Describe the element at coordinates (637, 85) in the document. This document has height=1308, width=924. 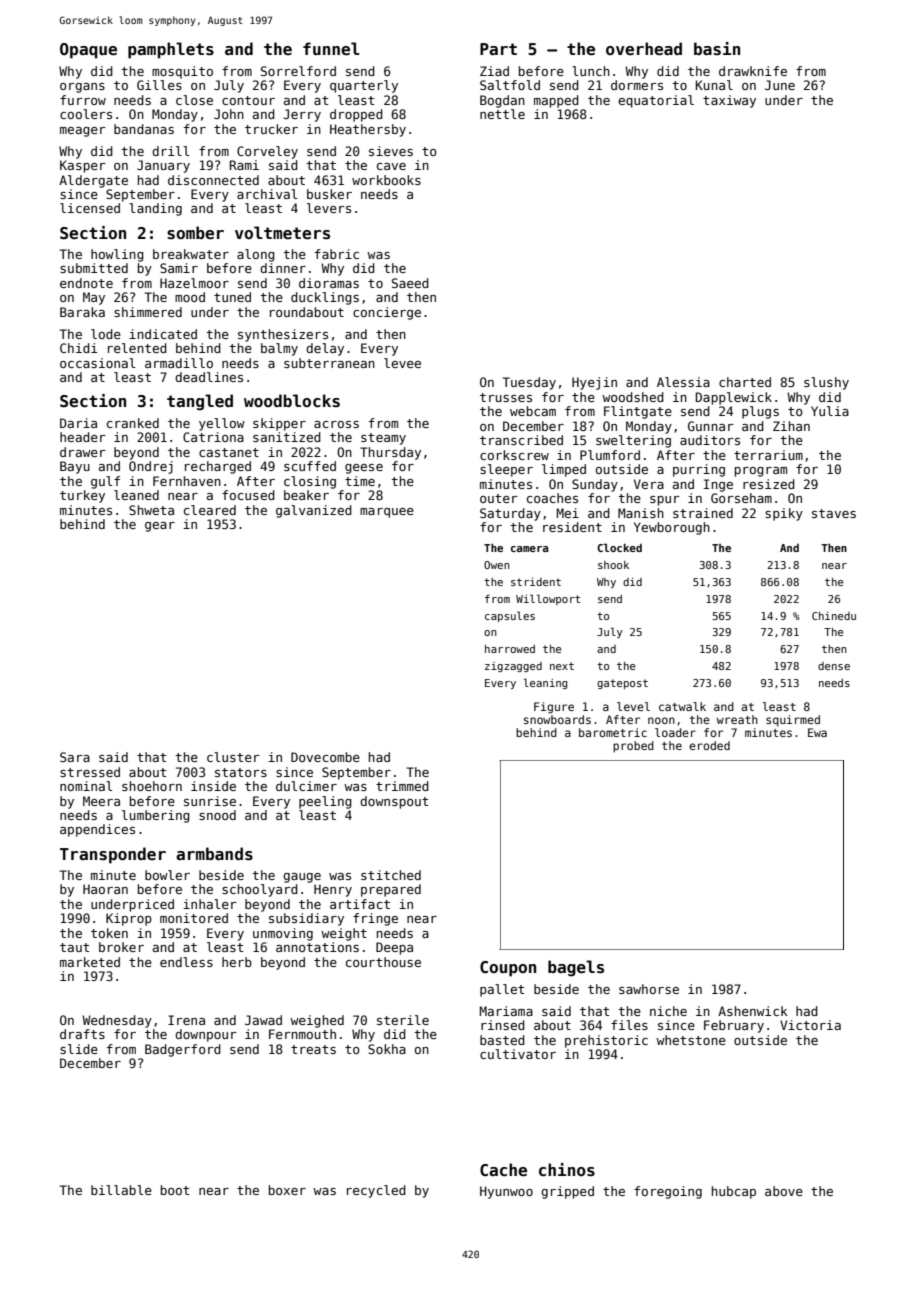
I see `dormers` at that location.
